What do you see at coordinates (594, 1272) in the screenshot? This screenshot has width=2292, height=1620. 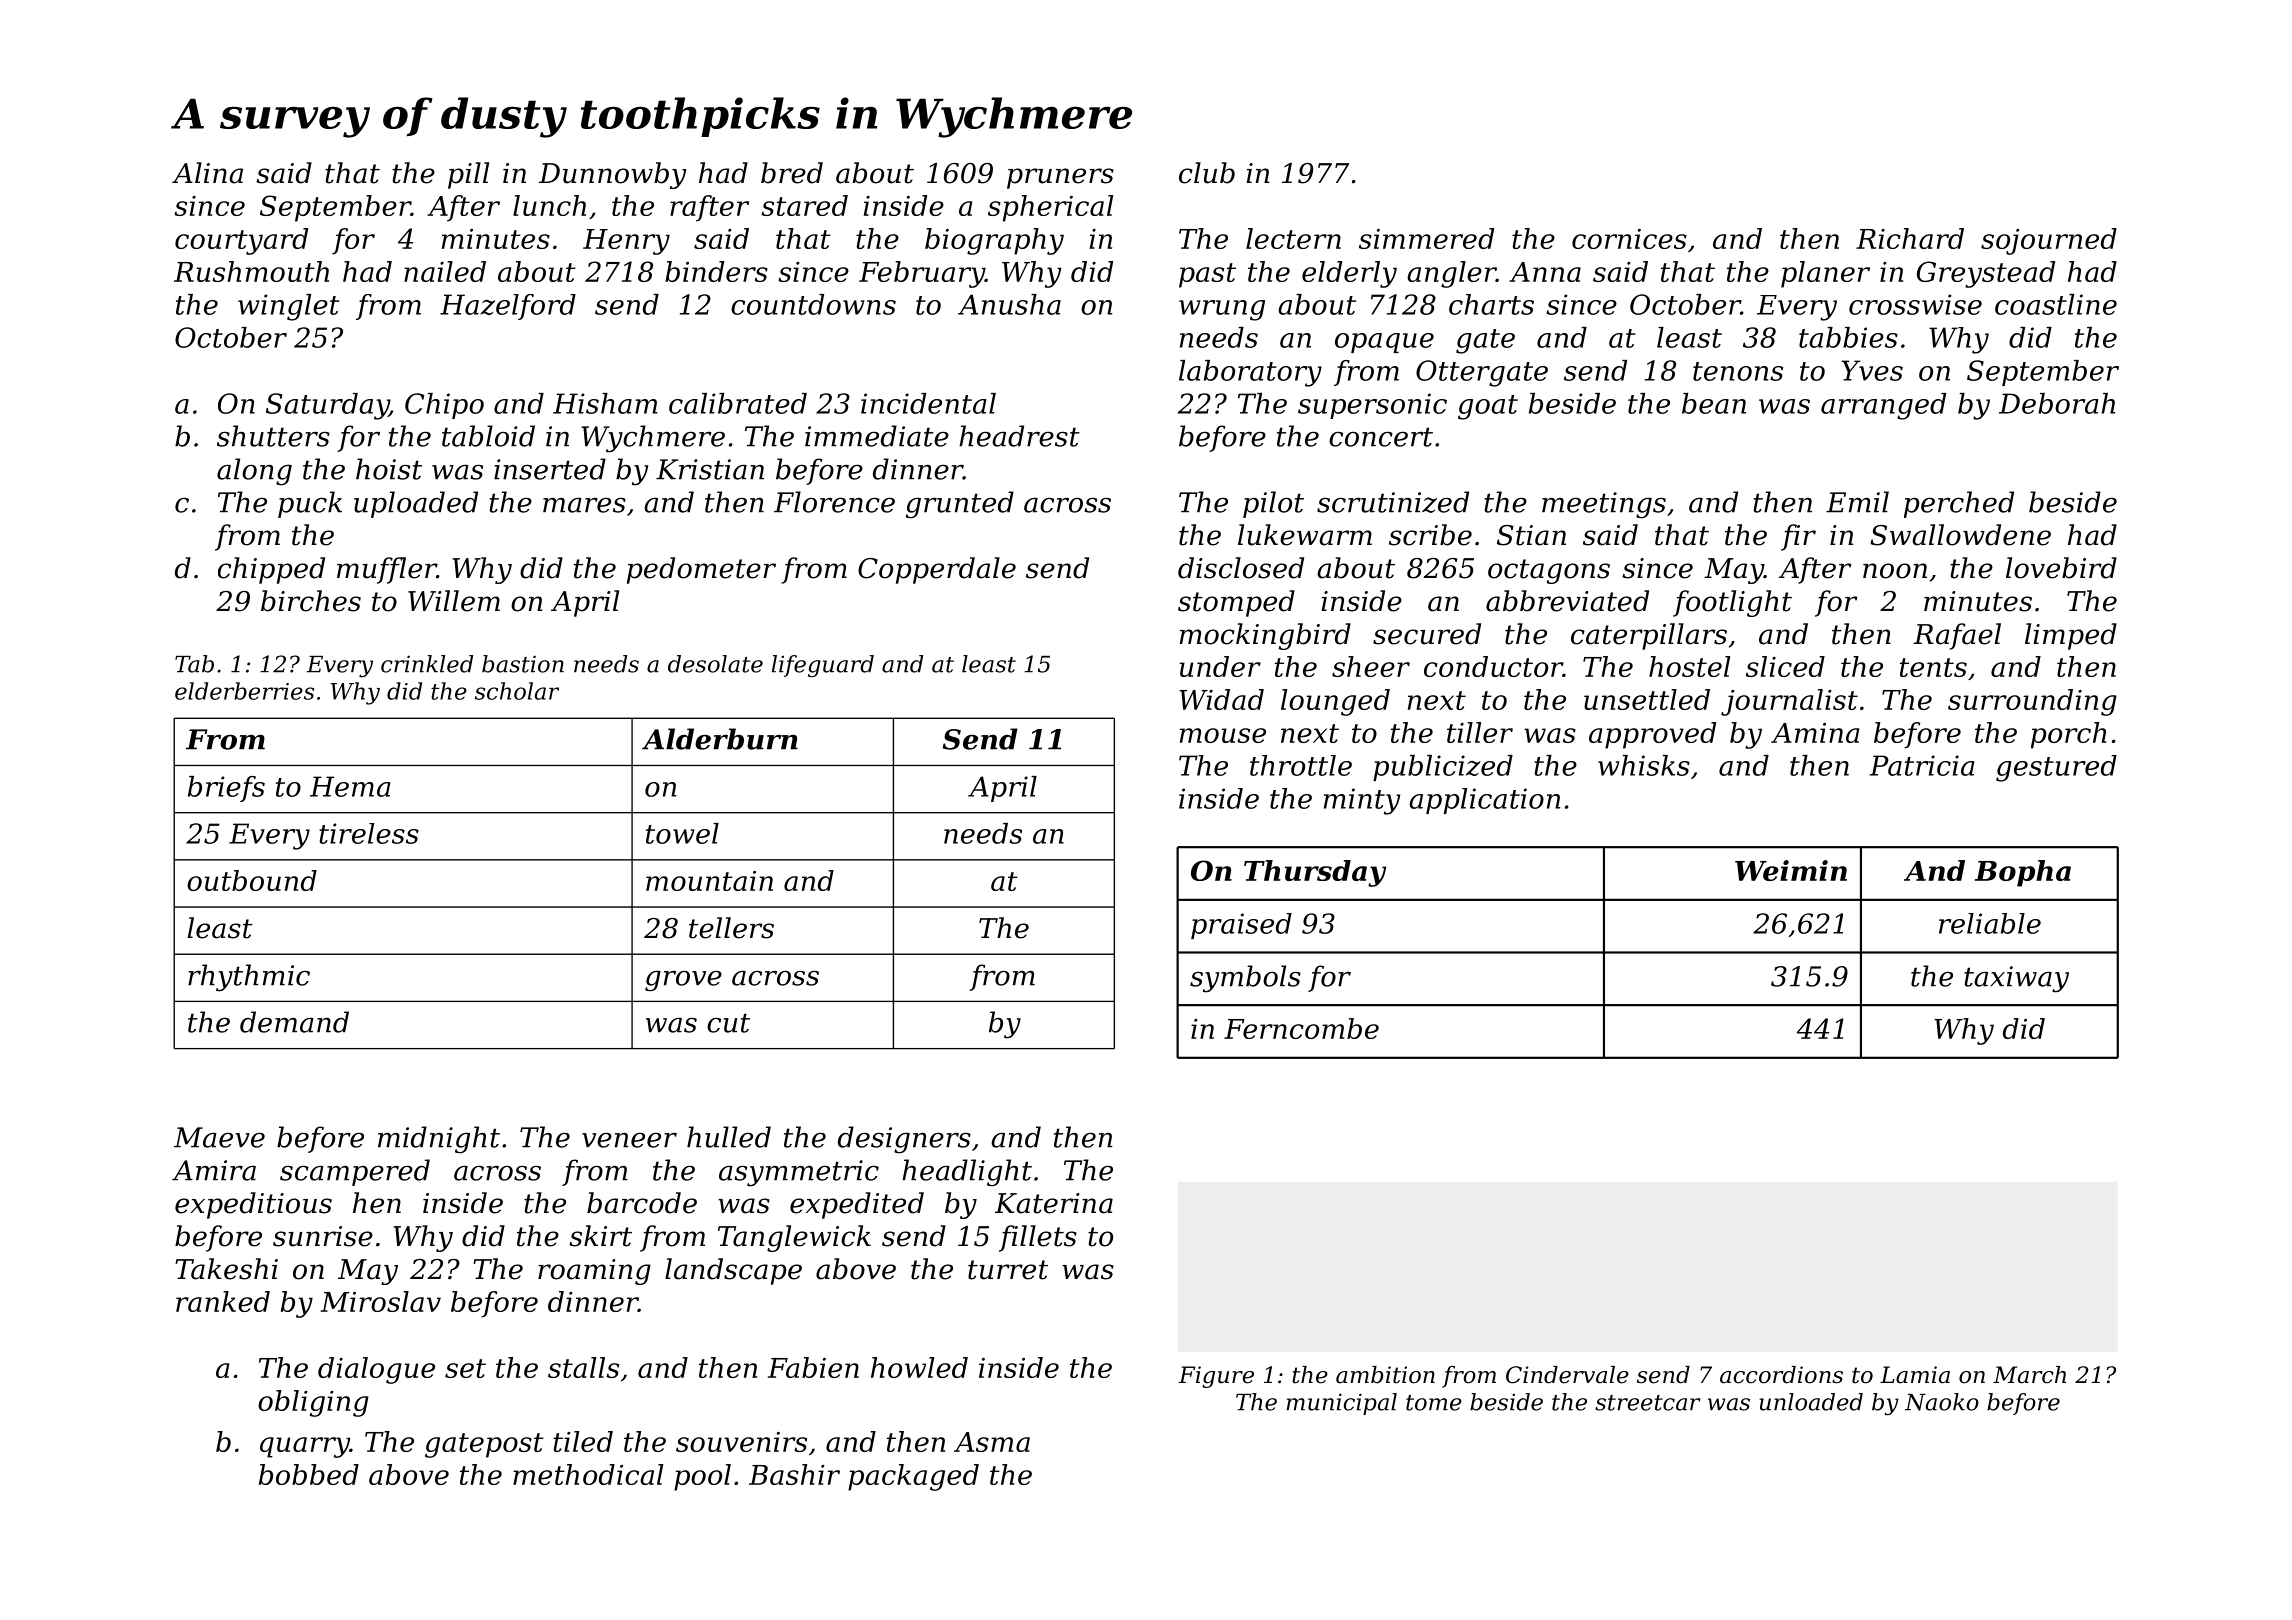 I see `roaming` at bounding box center [594, 1272].
